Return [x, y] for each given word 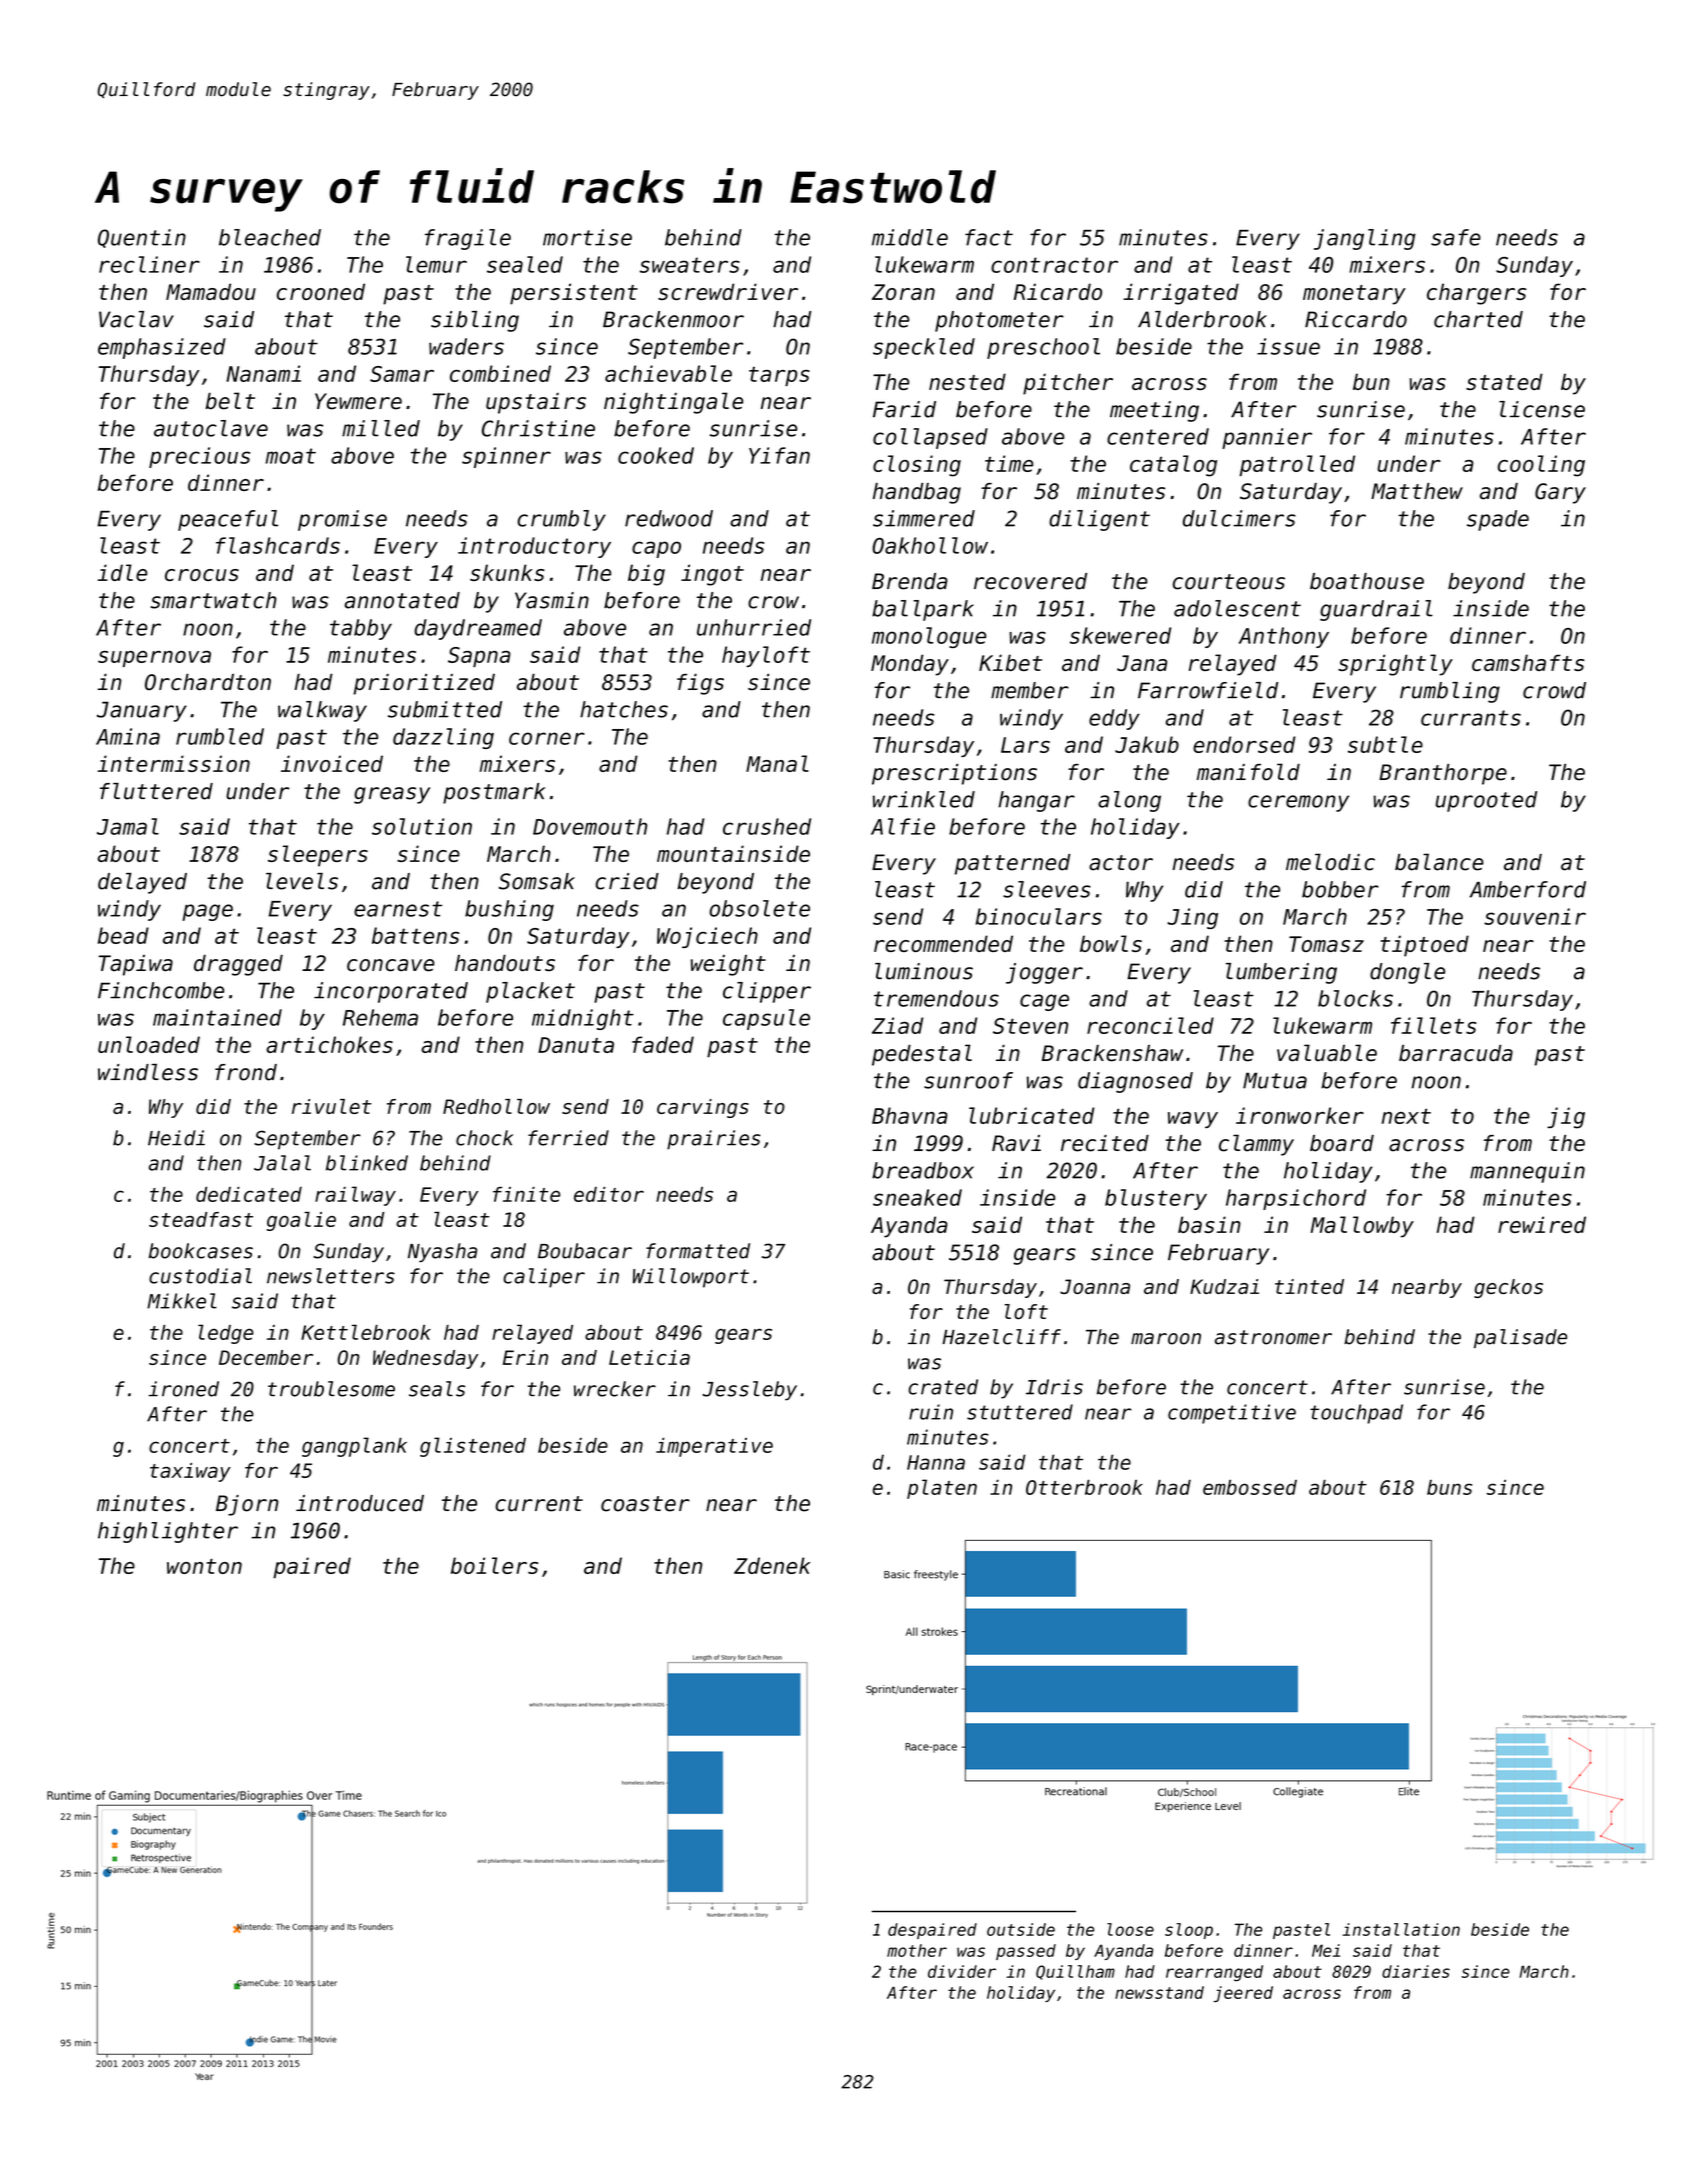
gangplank [354, 1447]
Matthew [1417, 491]
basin [1209, 1224]
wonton [204, 1566]
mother [917, 1950]
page [207, 912]
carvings [703, 1108]
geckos [1508, 1288]
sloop [1189, 1931]
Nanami [263, 373]
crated [943, 1387]
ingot [712, 575]
